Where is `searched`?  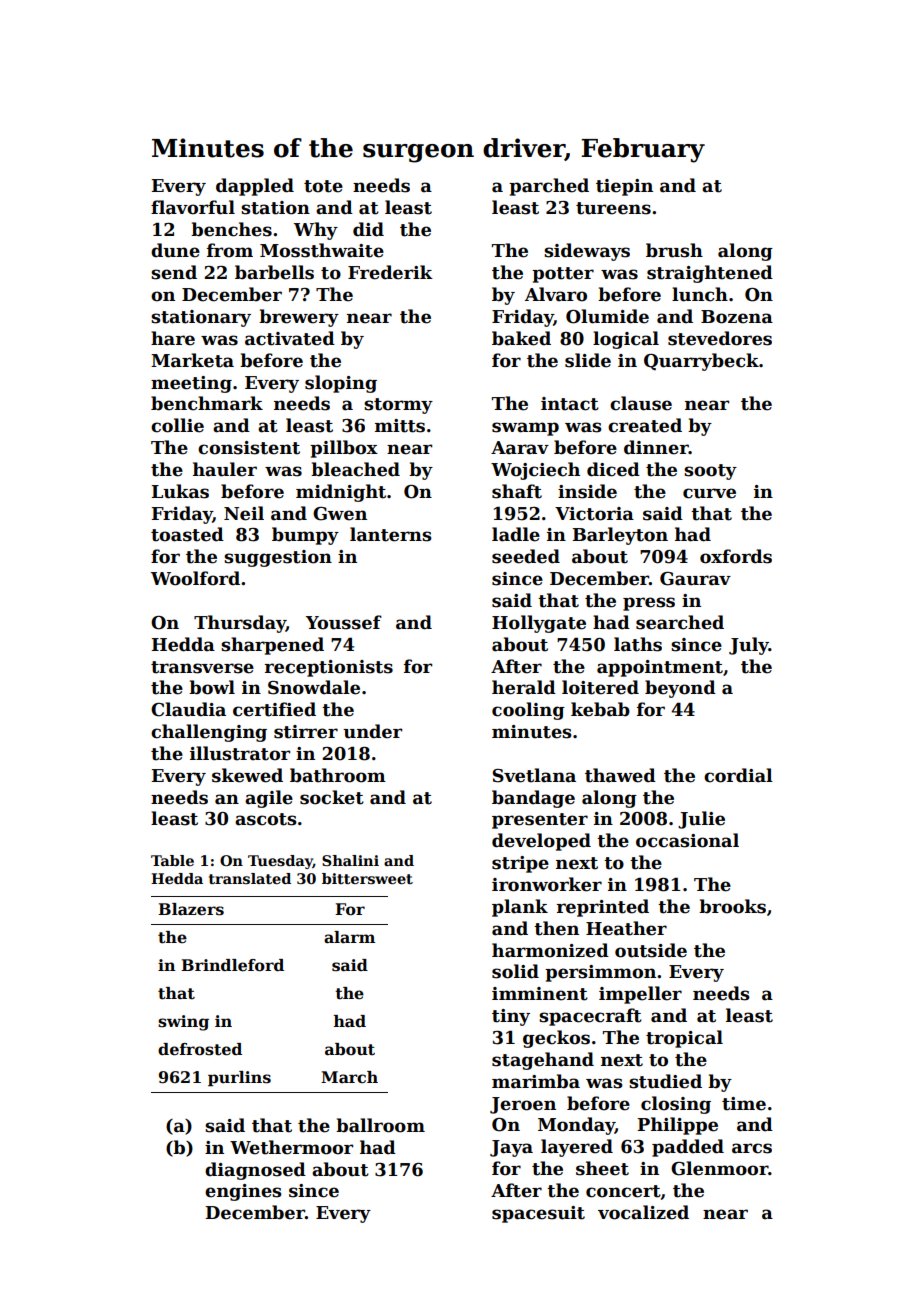
searched is located at coordinates (680, 622).
